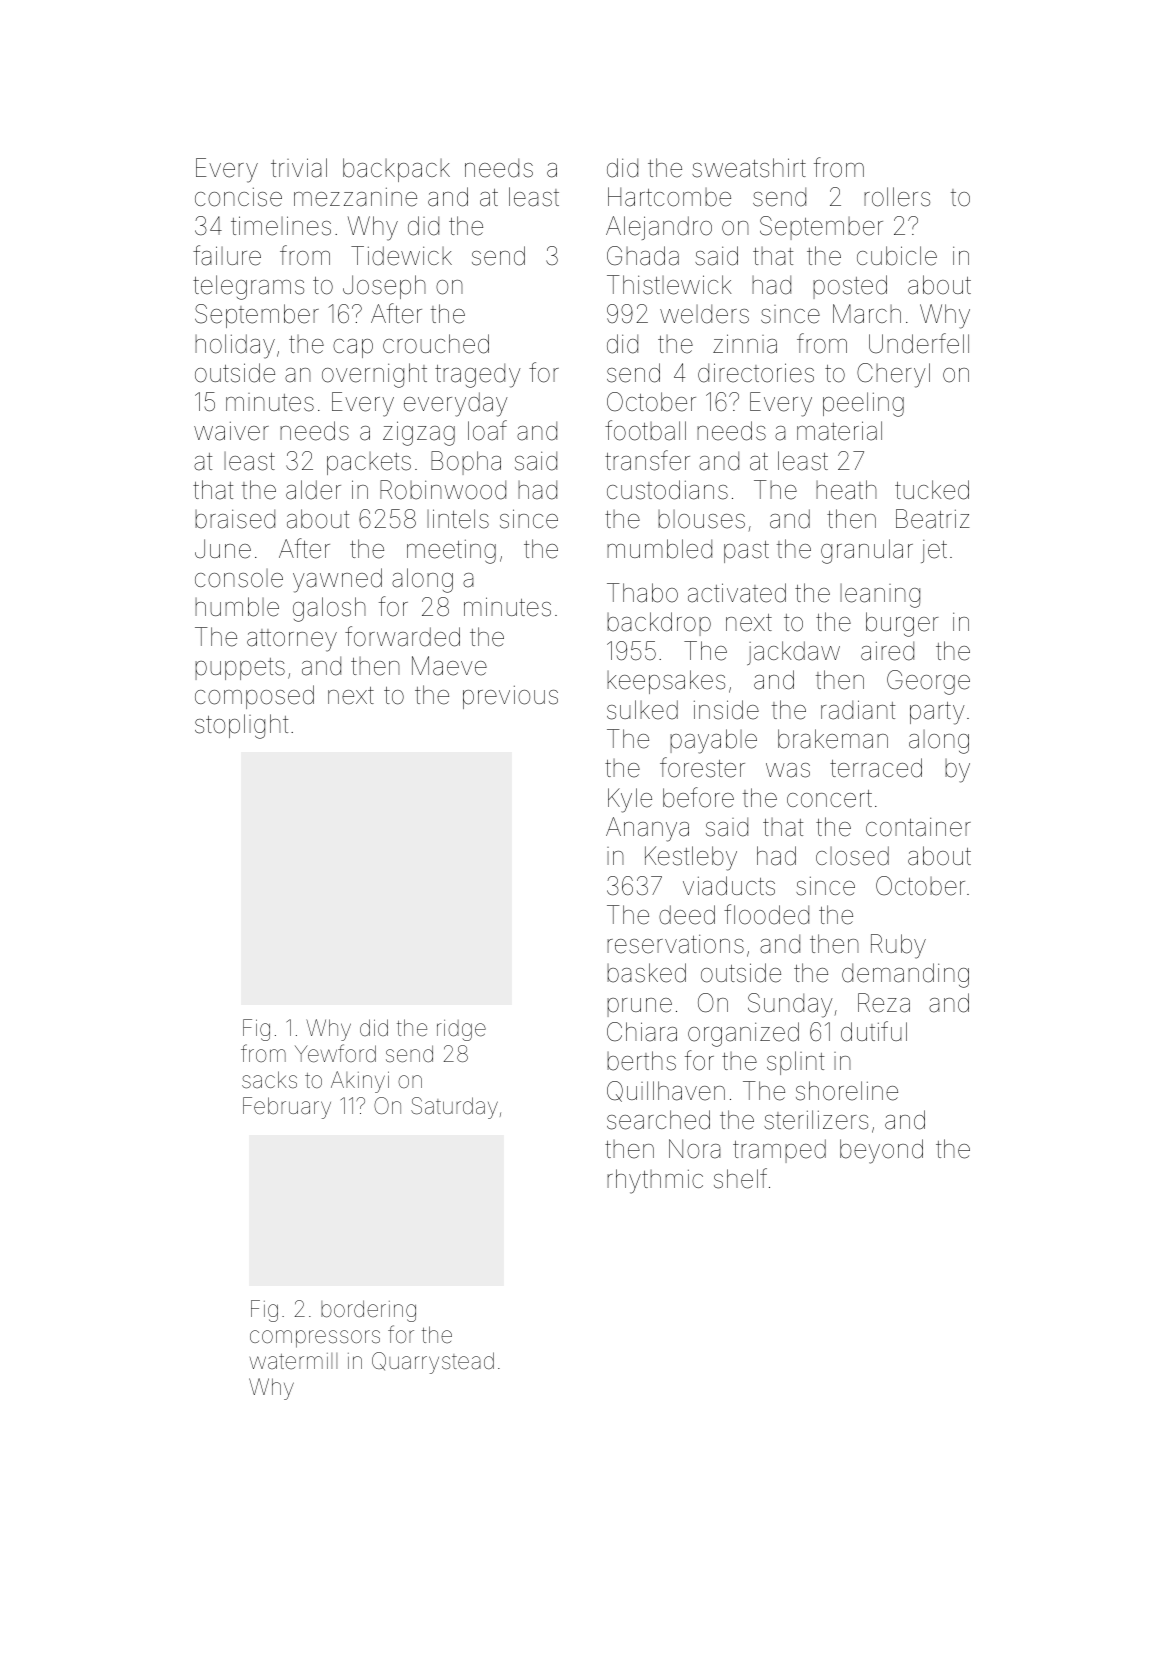 This document has width=1165, height=1654. What do you see at coordinates (645, 430) in the document?
I see `football` at bounding box center [645, 430].
